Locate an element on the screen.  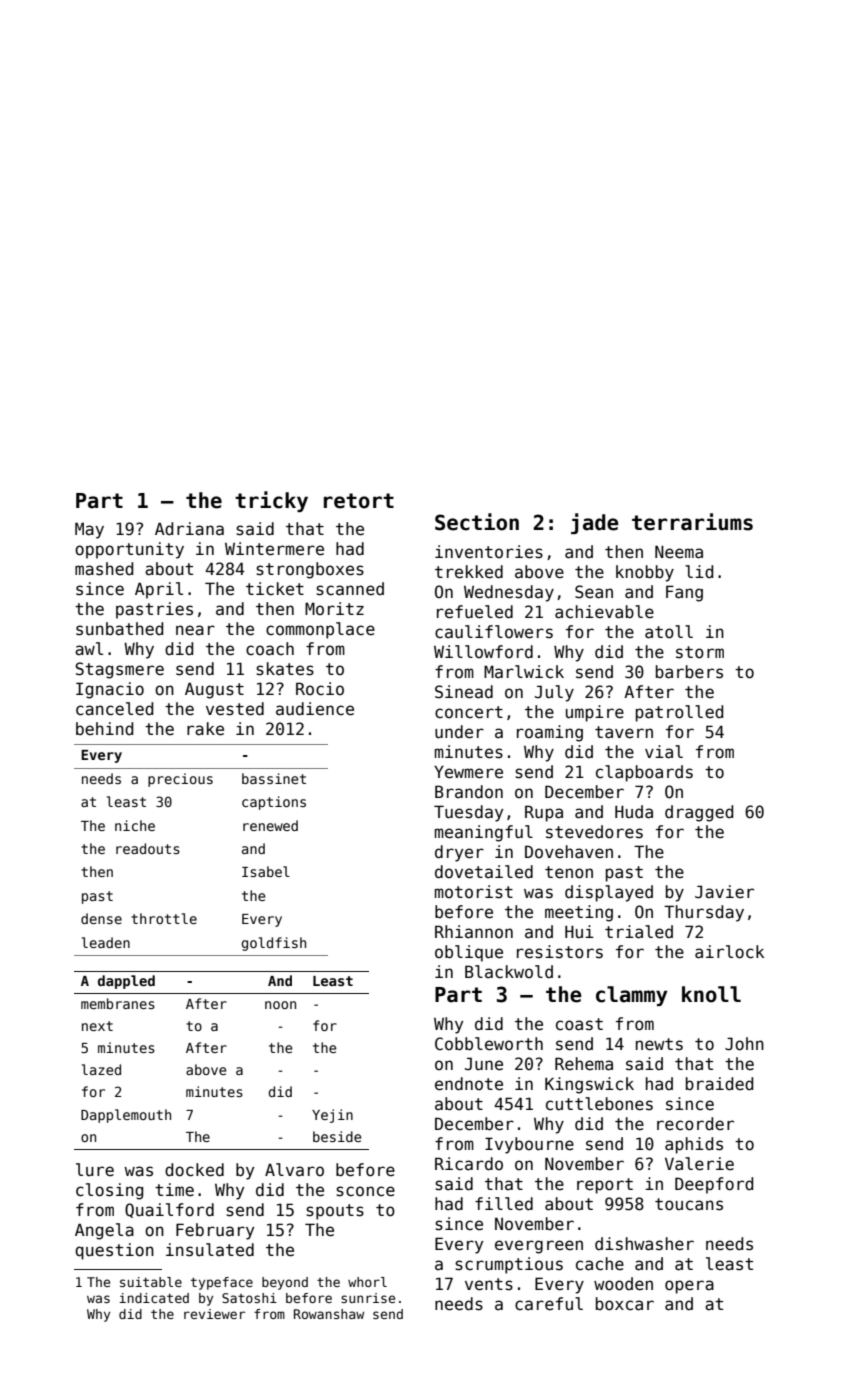
indicated is located at coordinates (154, 1298).
